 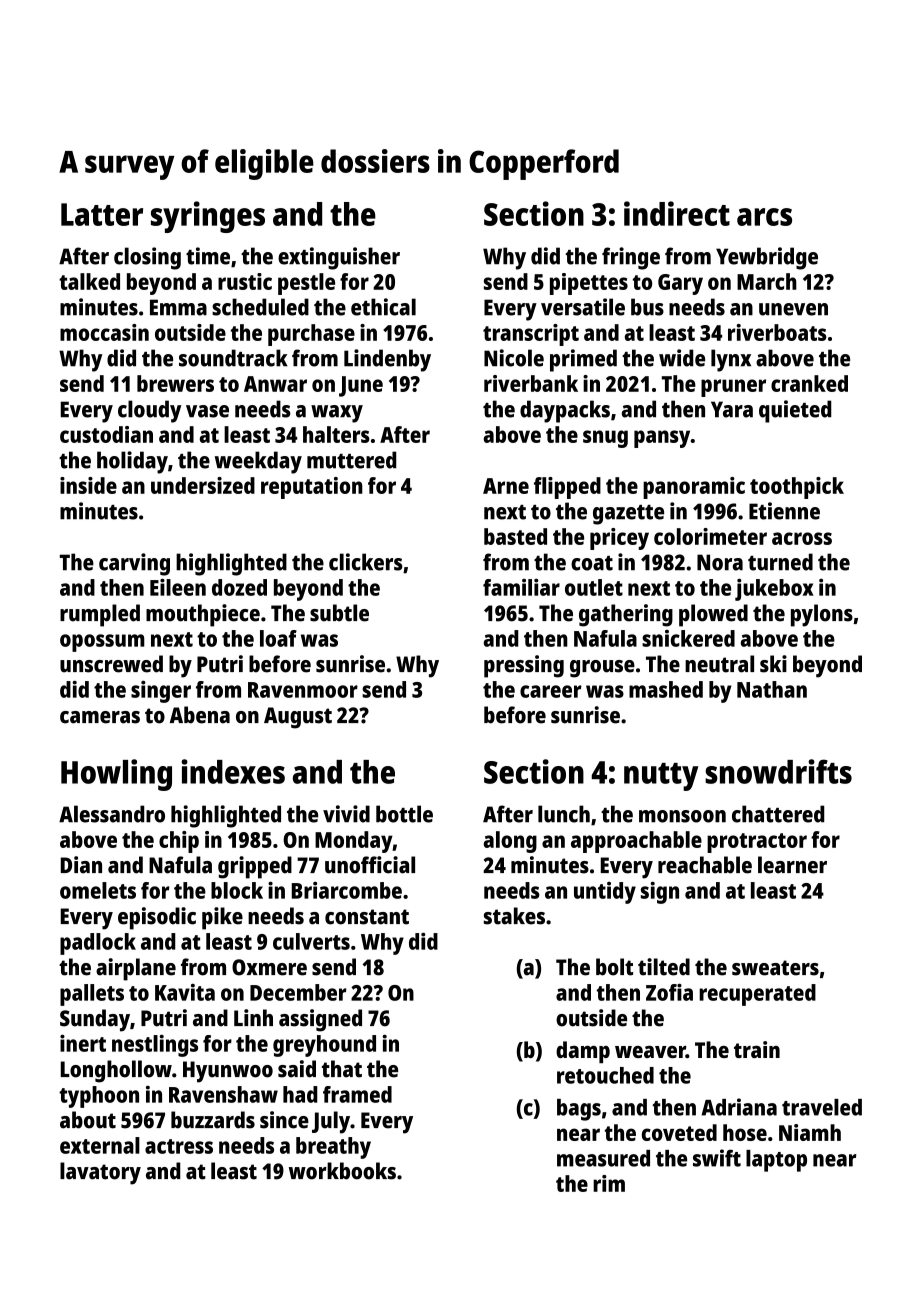 What do you see at coordinates (178, 307) in the image?
I see `Emma` at bounding box center [178, 307].
